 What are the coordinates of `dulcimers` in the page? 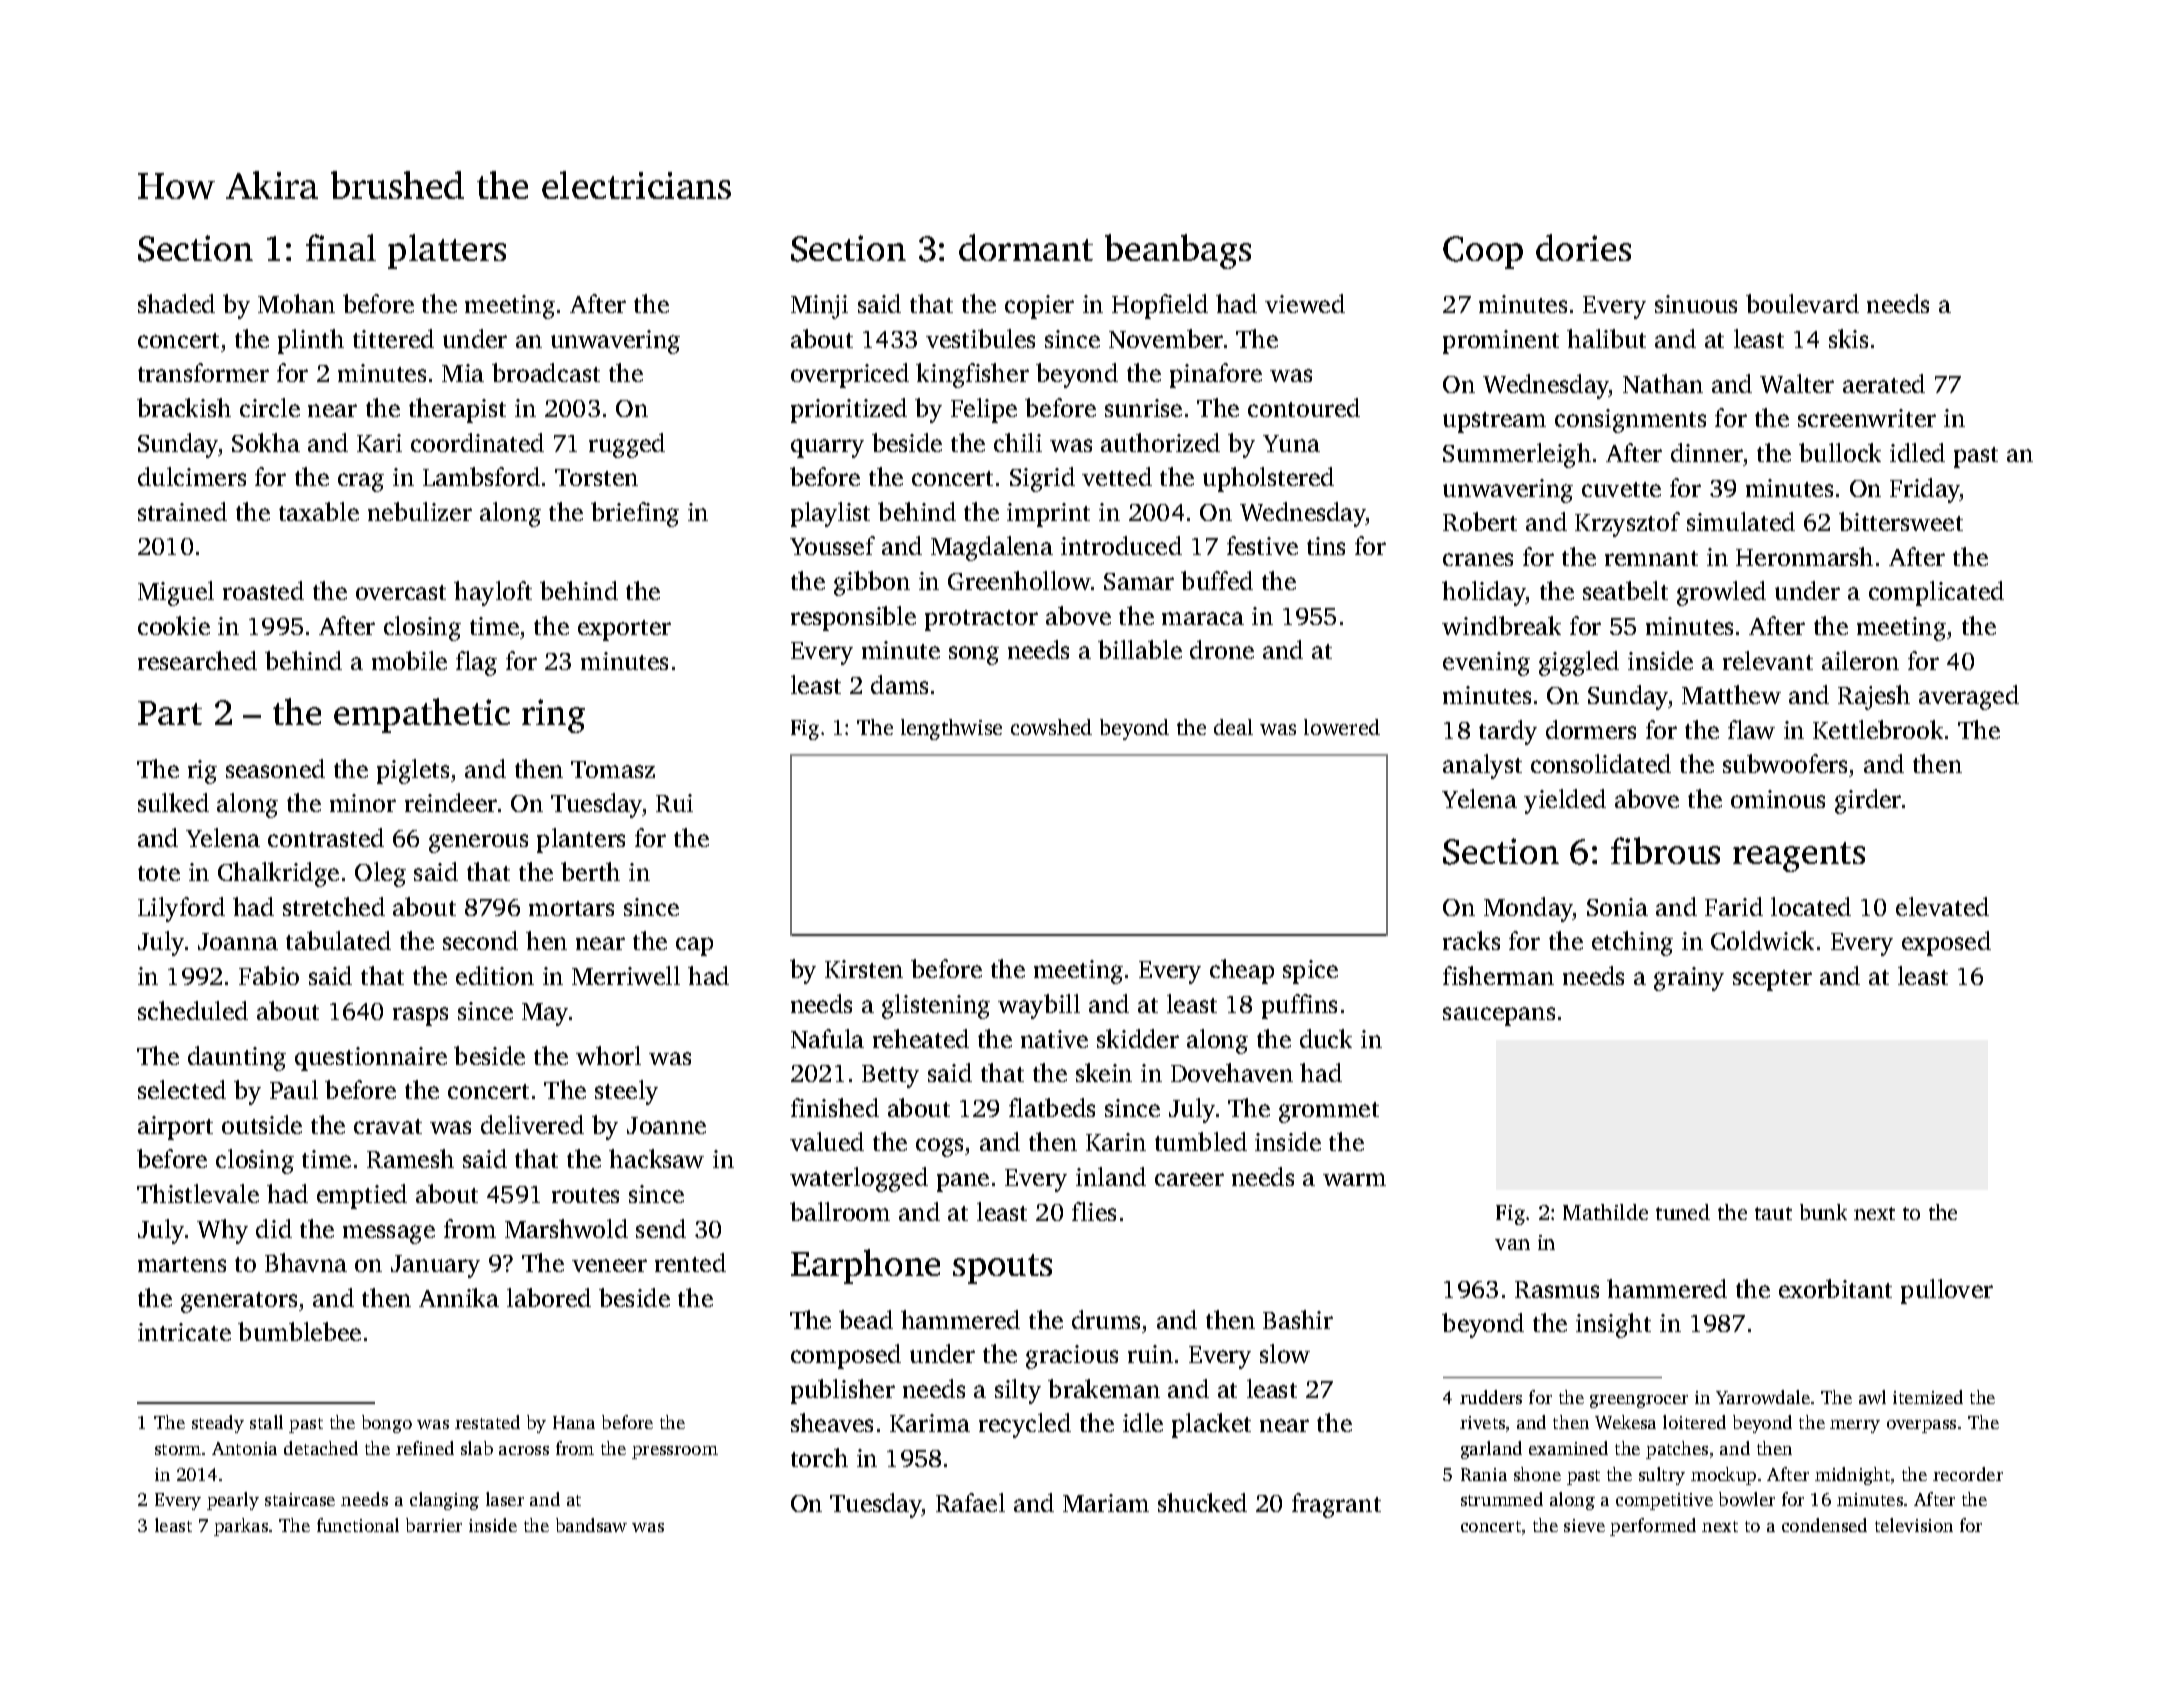 It's located at (192, 476).
